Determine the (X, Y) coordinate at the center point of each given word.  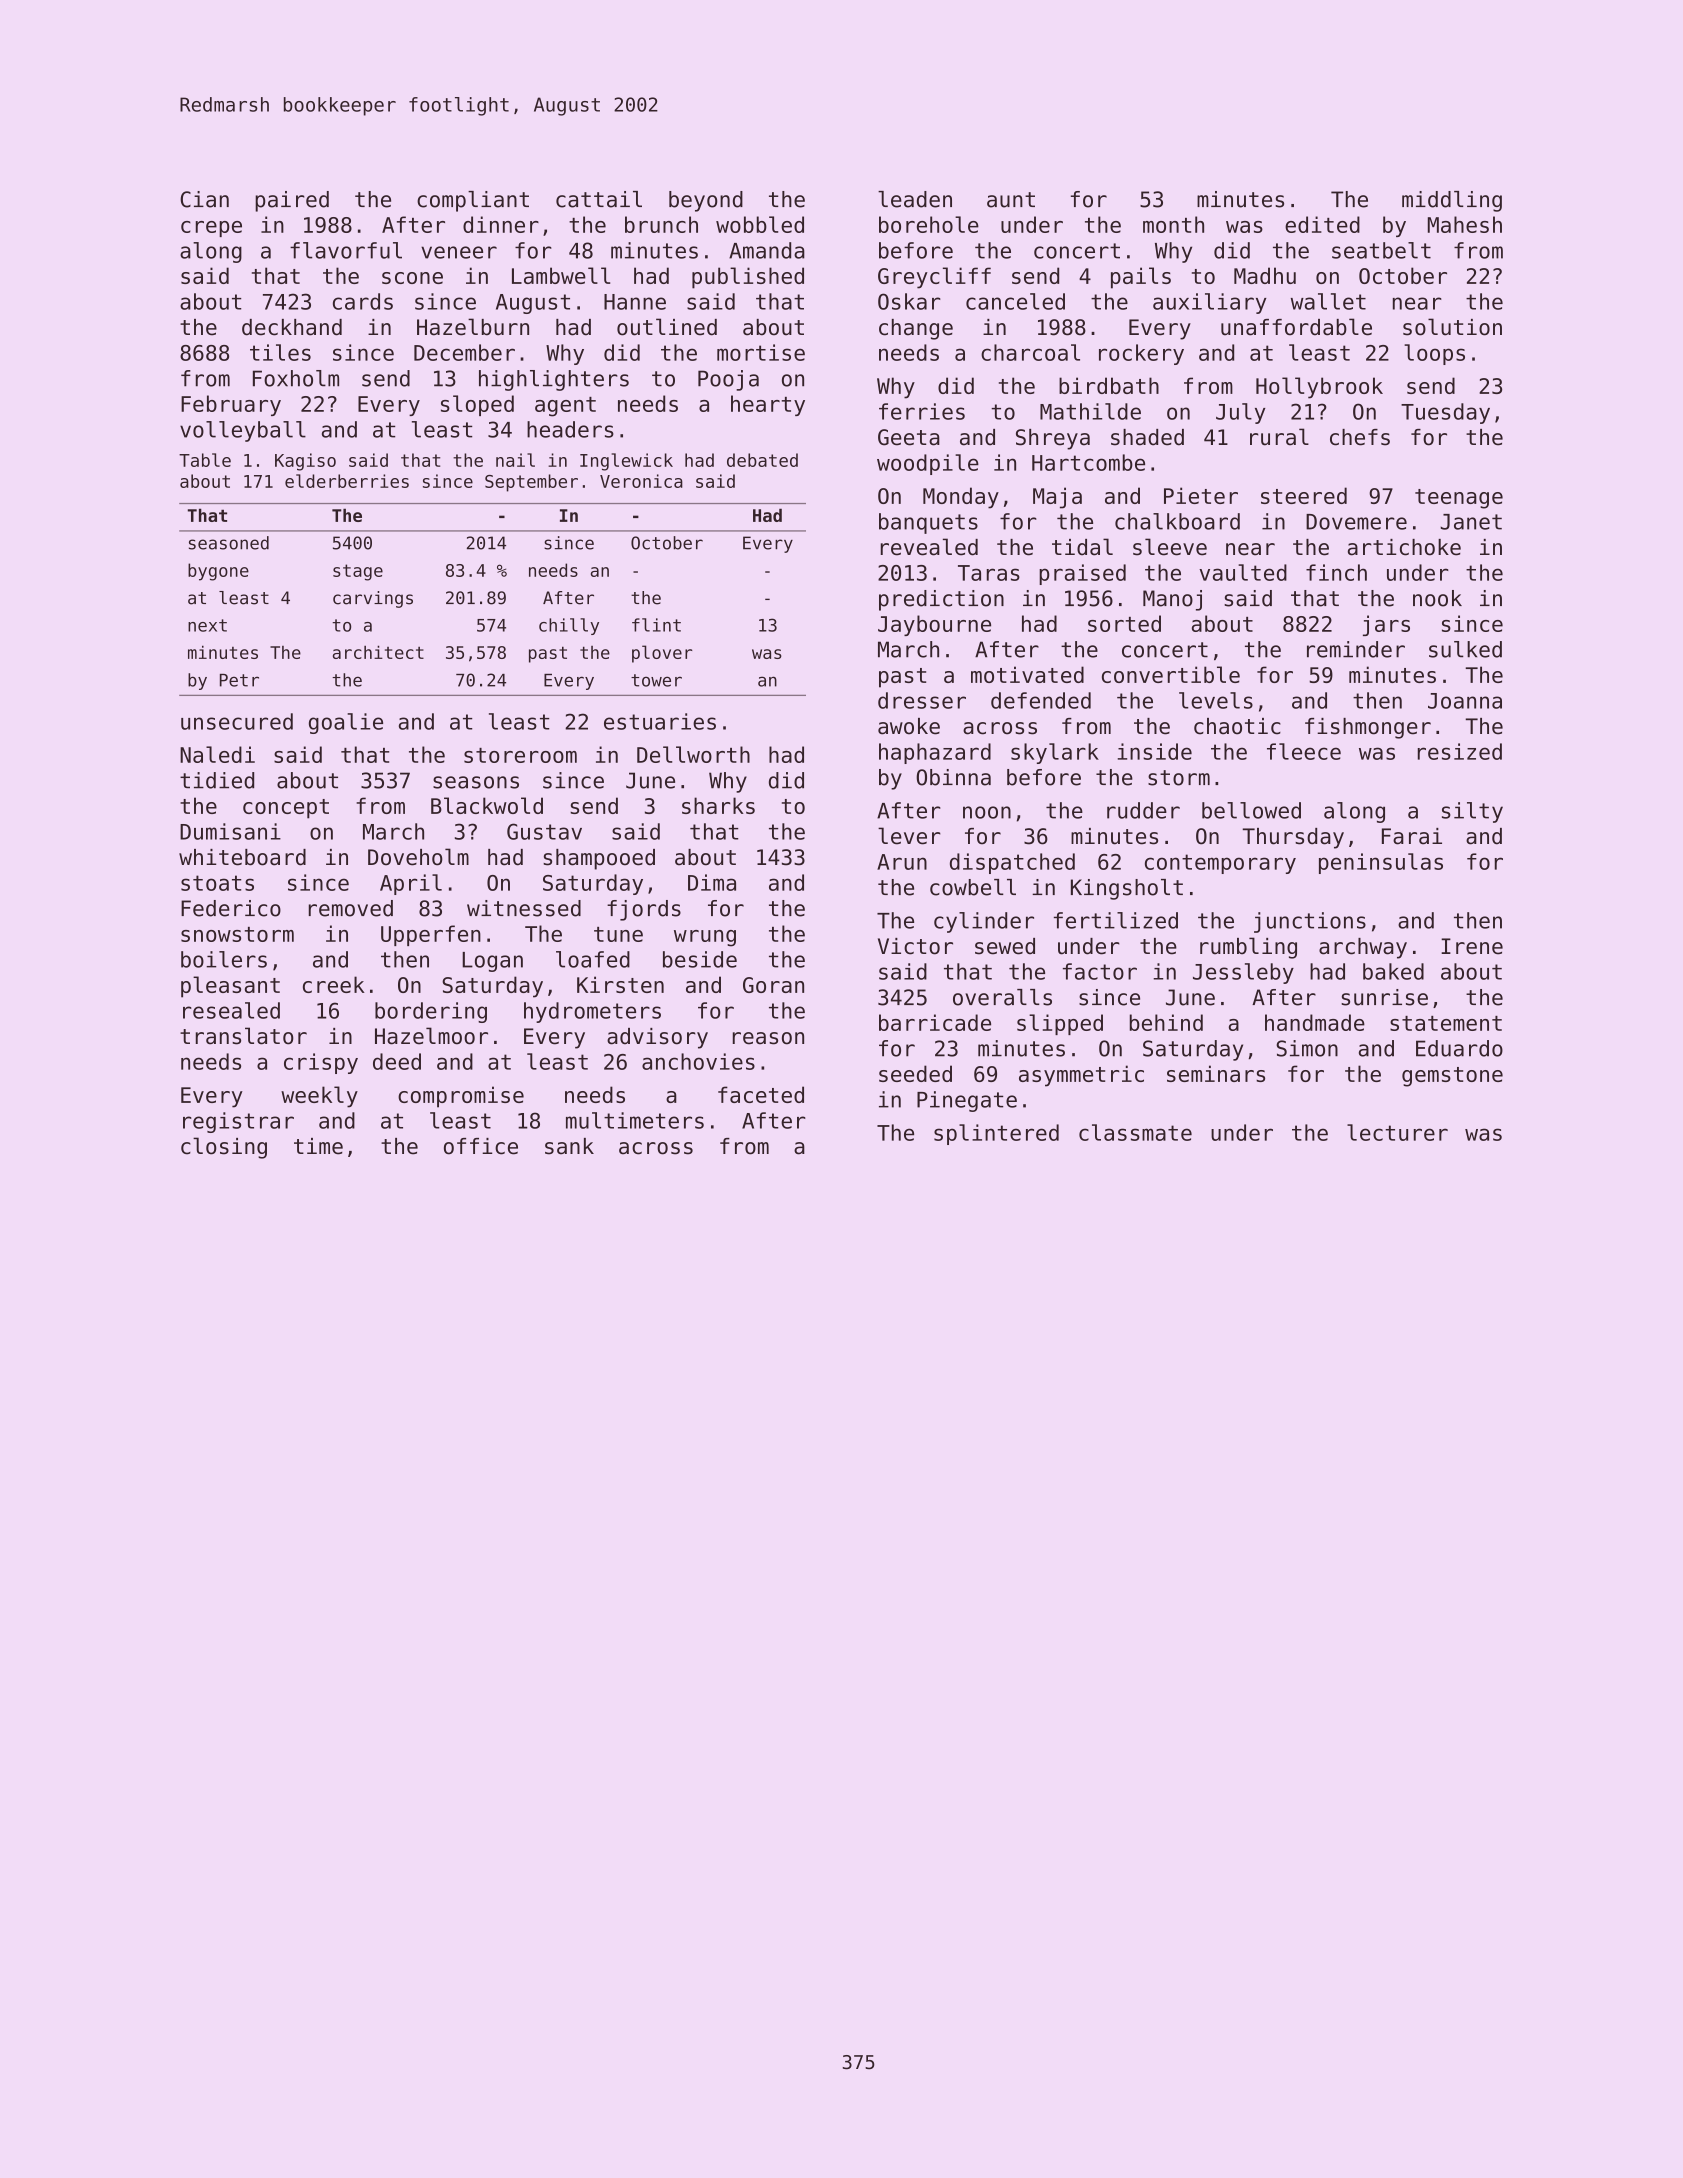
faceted (761, 1094)
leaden (915, 199)
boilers (224, 959)
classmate (1135, 1132)
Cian (204, 199)
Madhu (1265, 275)
